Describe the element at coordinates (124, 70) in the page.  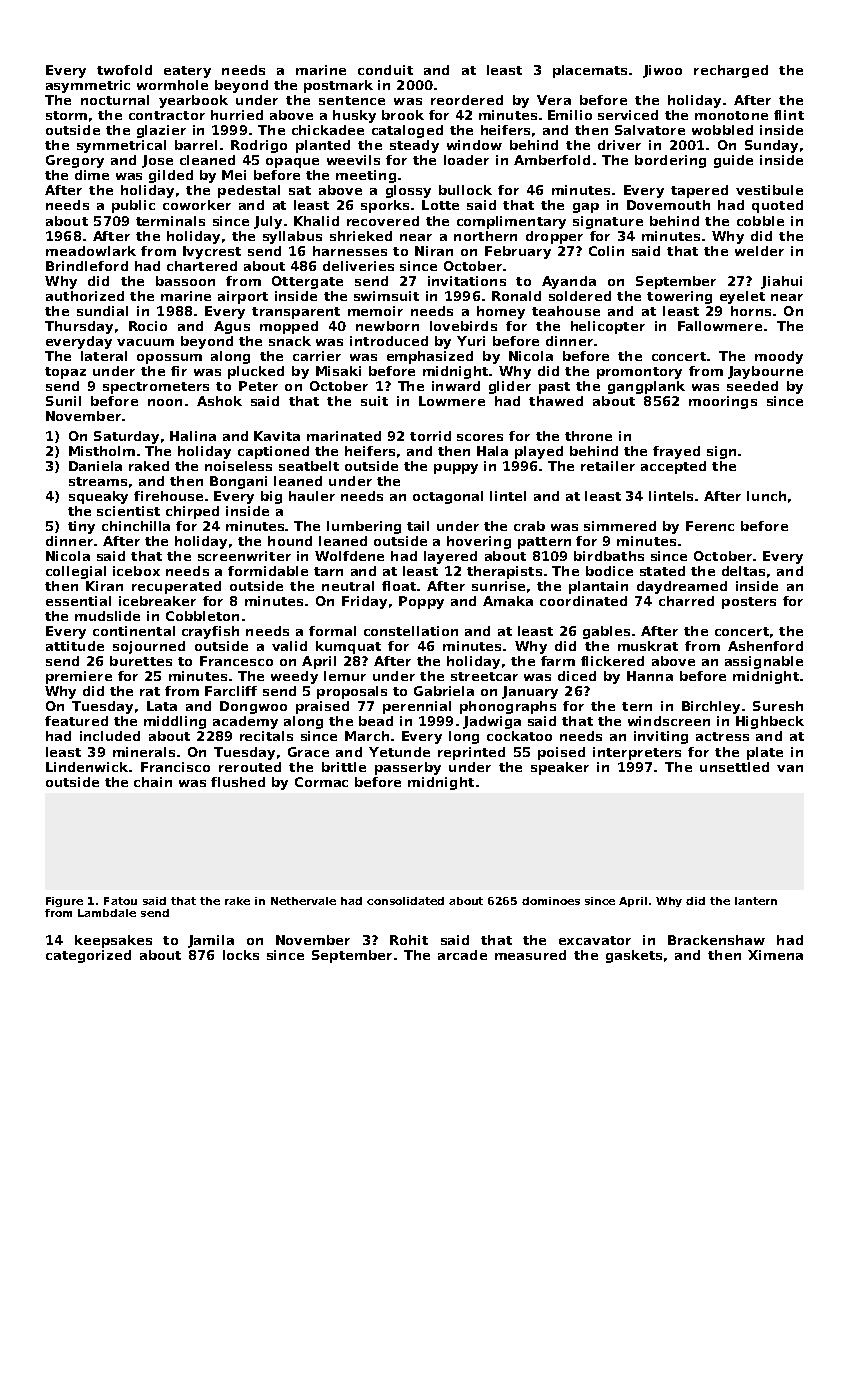
I see `twofold` at that location.
